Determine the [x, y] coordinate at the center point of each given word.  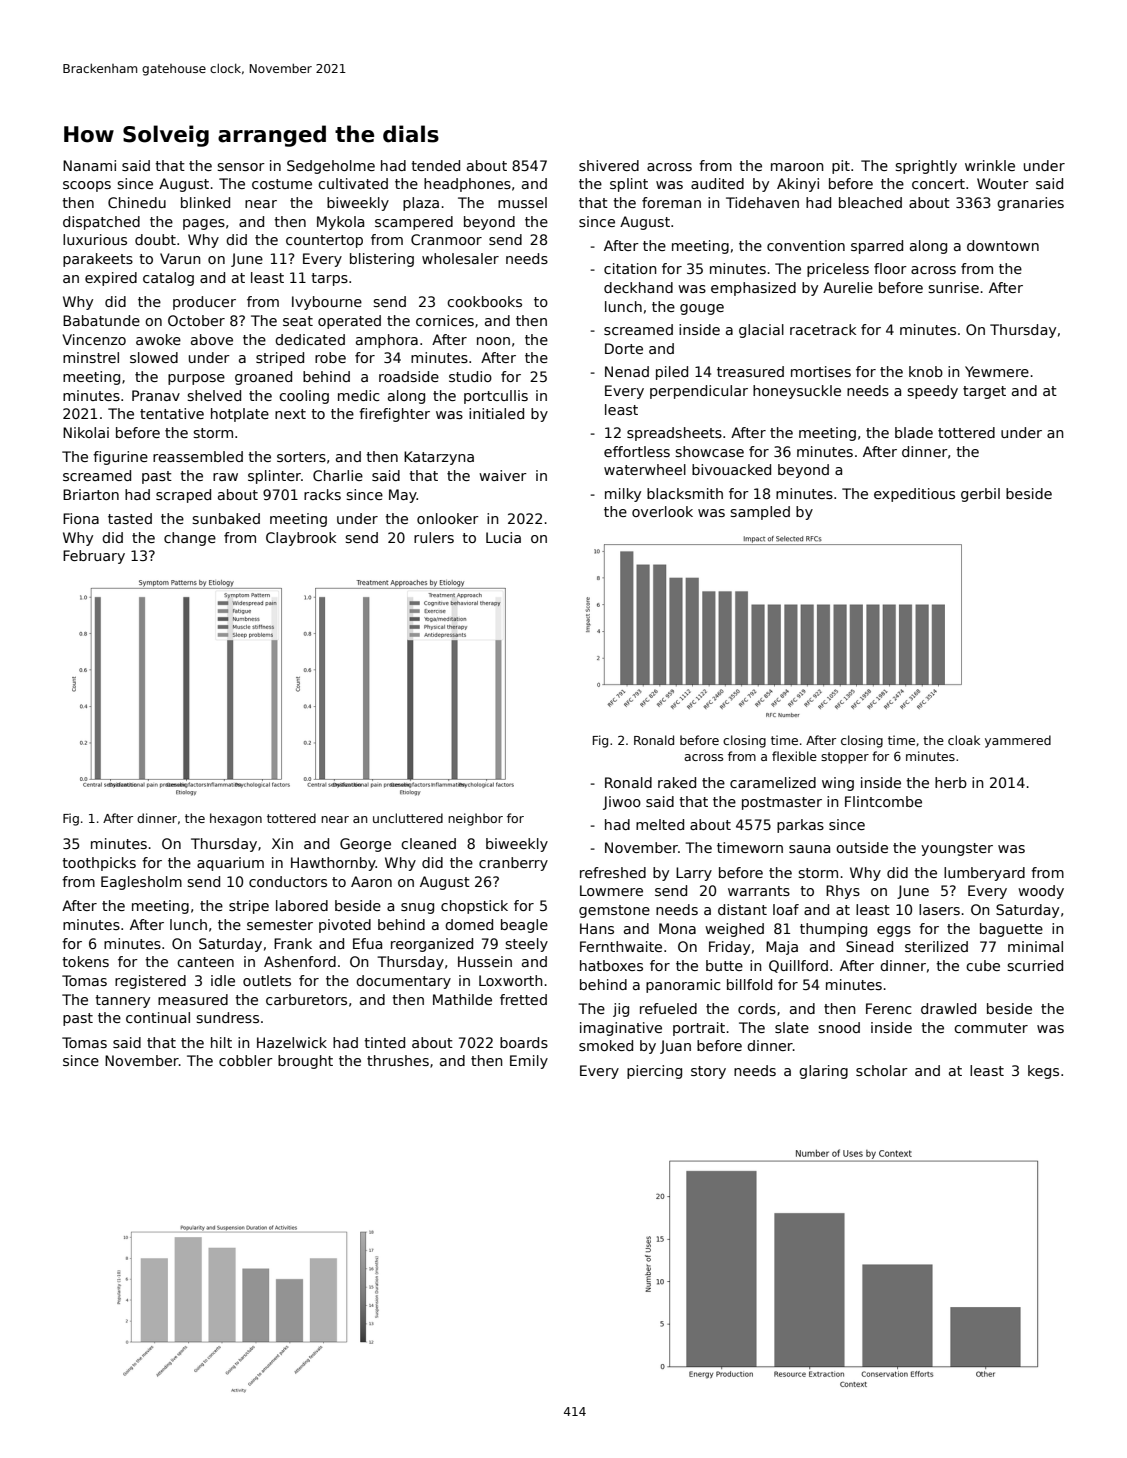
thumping [833, 930]
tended [435, 165]
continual [158, 1017]
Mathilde [462, 999]
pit [841, 167]
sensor [241, 167]
